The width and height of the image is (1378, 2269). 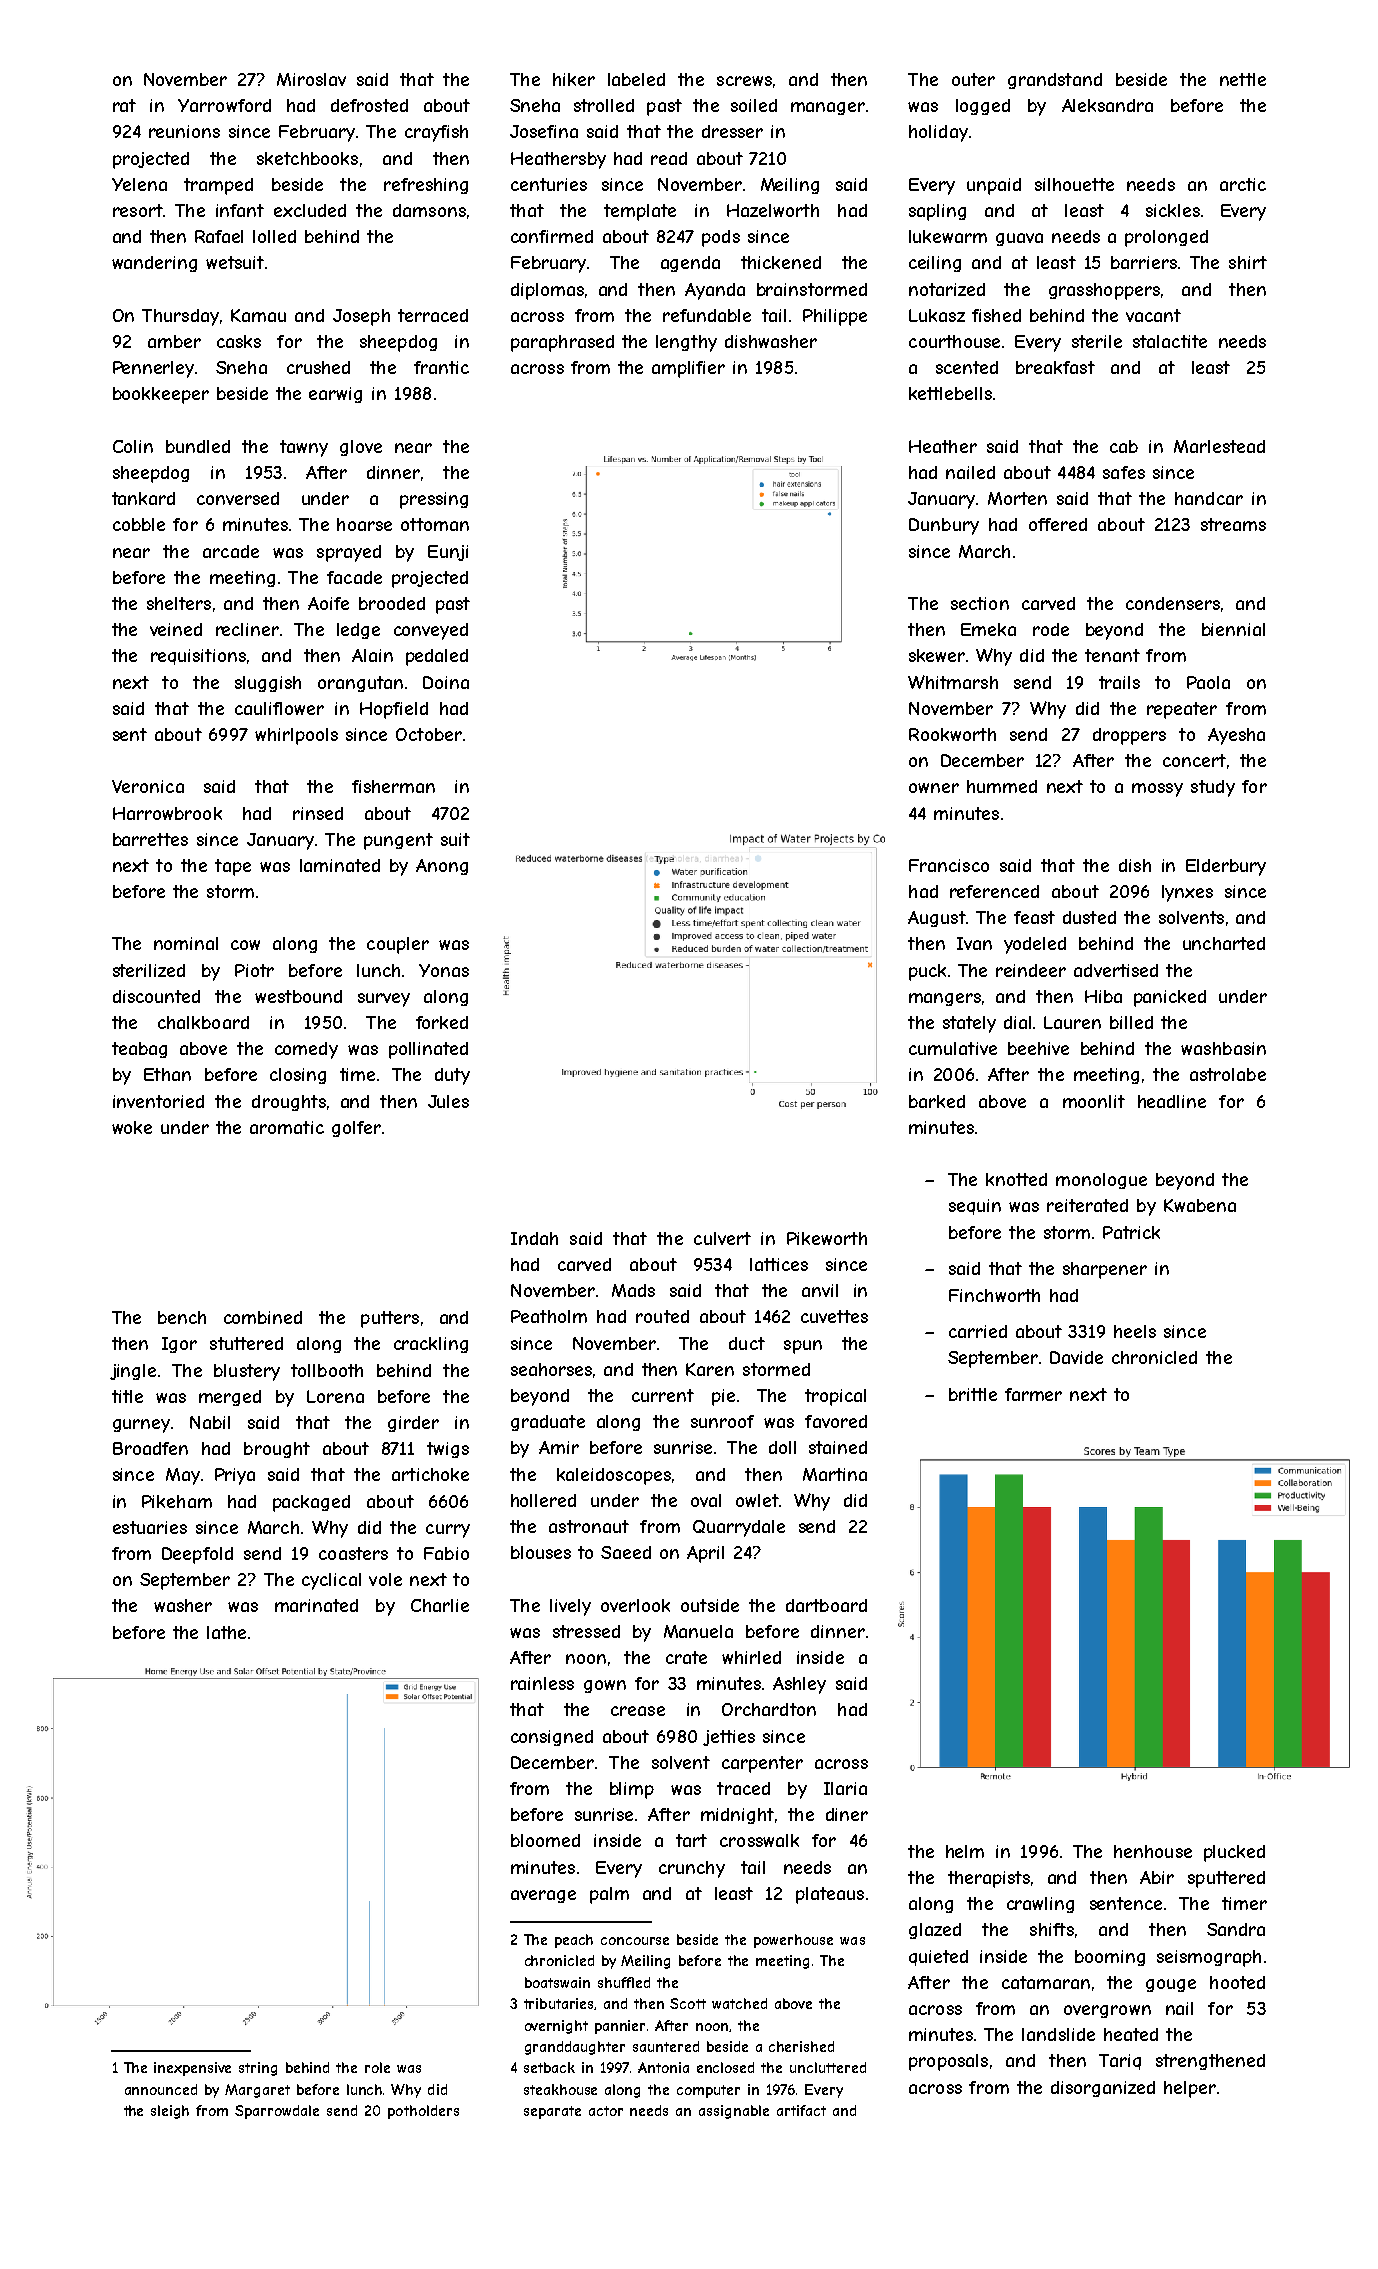 What do you see at coordinates (340, 865) in the image?
I see `laminated` at bounding box center [340, 865].
